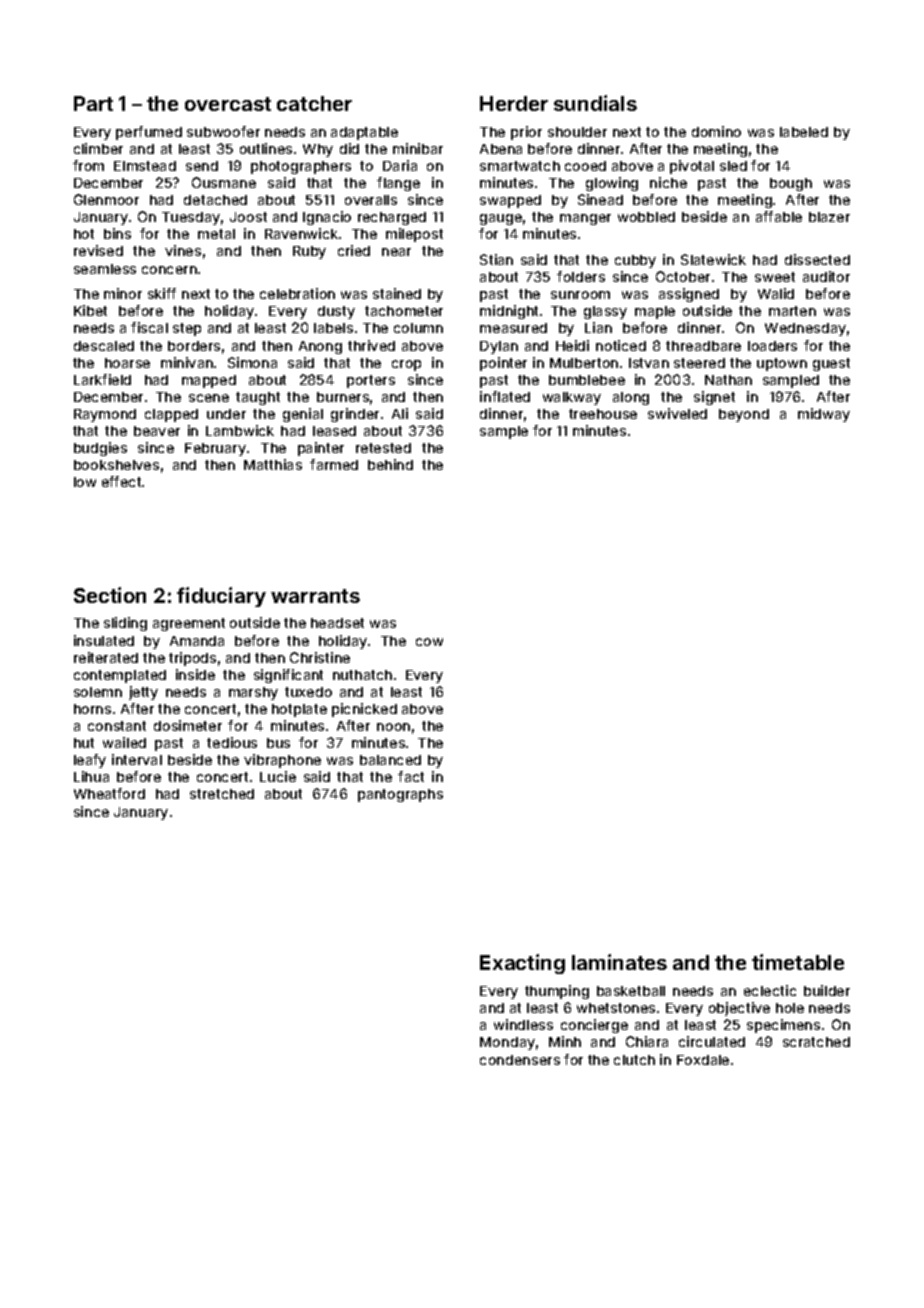 The image size is (924, 1308). What do you see at coordinates (520, 1060) in the document?
I see `condensers` at bounding box center [520, 1060].
